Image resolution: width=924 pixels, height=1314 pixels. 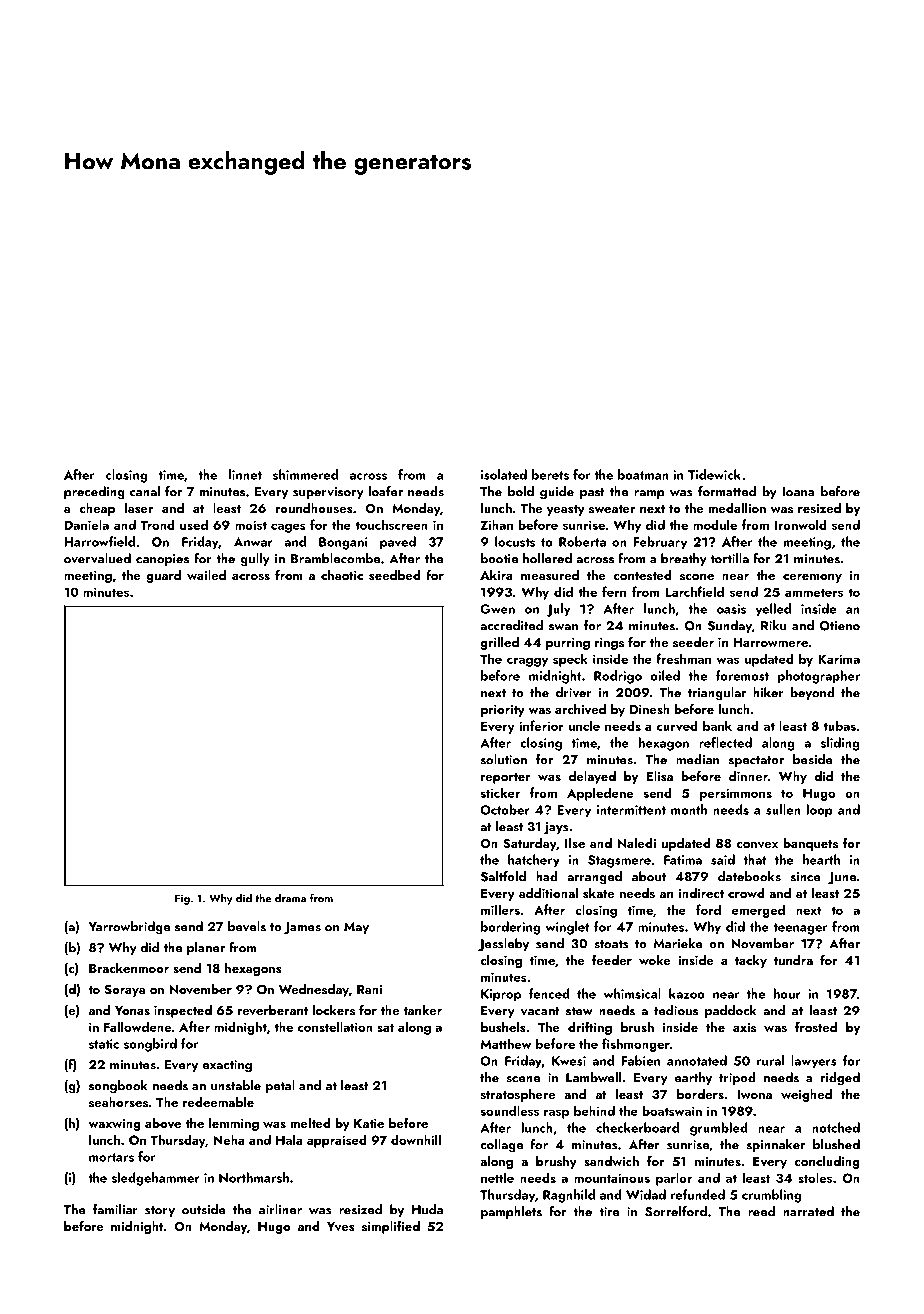 I want to click on Ioana, so click(x=798, y=492).
